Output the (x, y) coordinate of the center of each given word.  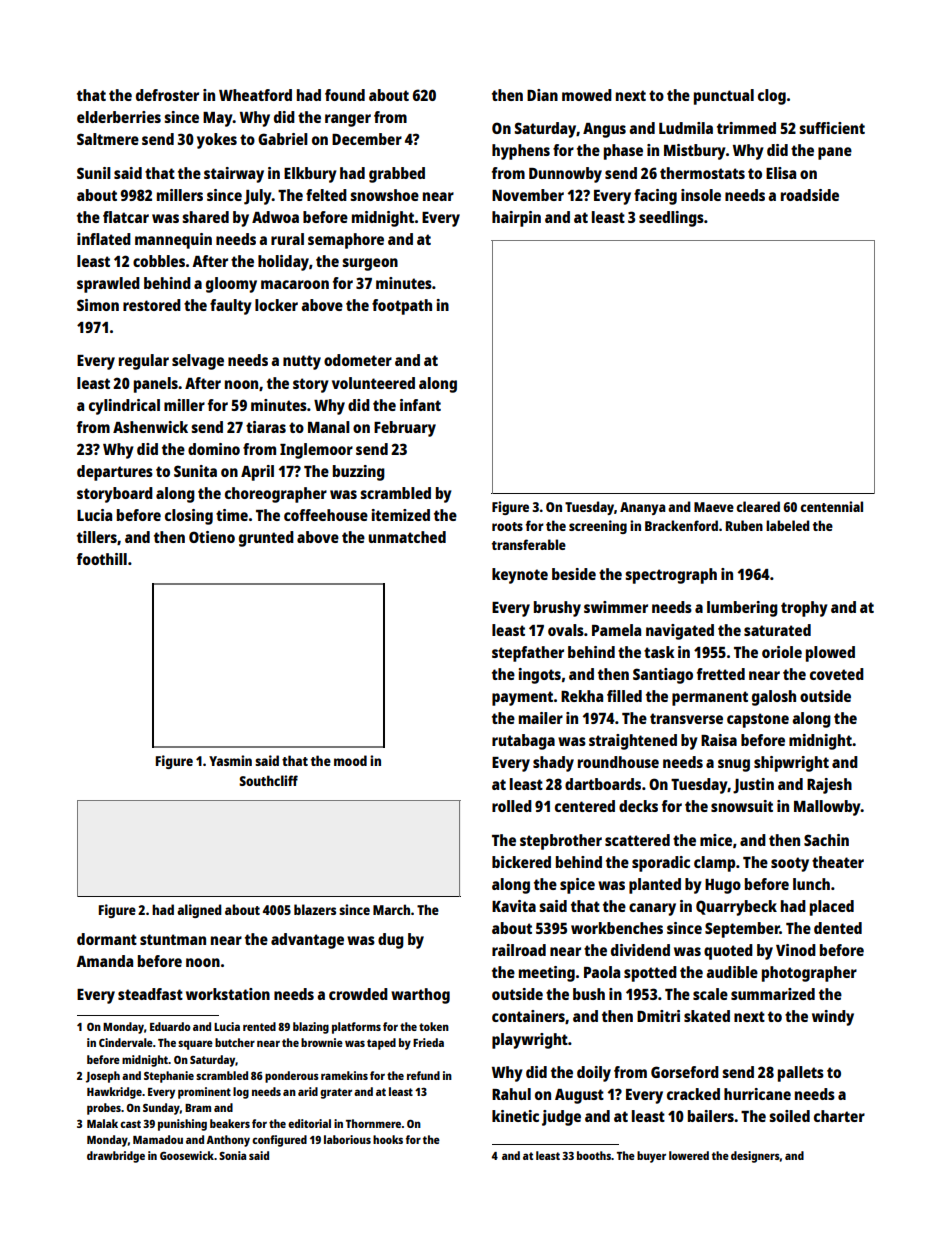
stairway (234, 175)
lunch (811, 884)
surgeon (370, 264)
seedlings (671, 219)
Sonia (232, 1155)
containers (528, 1016)
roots (507, 526)
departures (115, 473)
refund (423, 1075)
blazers (315, 909)
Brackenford (681, 525)
